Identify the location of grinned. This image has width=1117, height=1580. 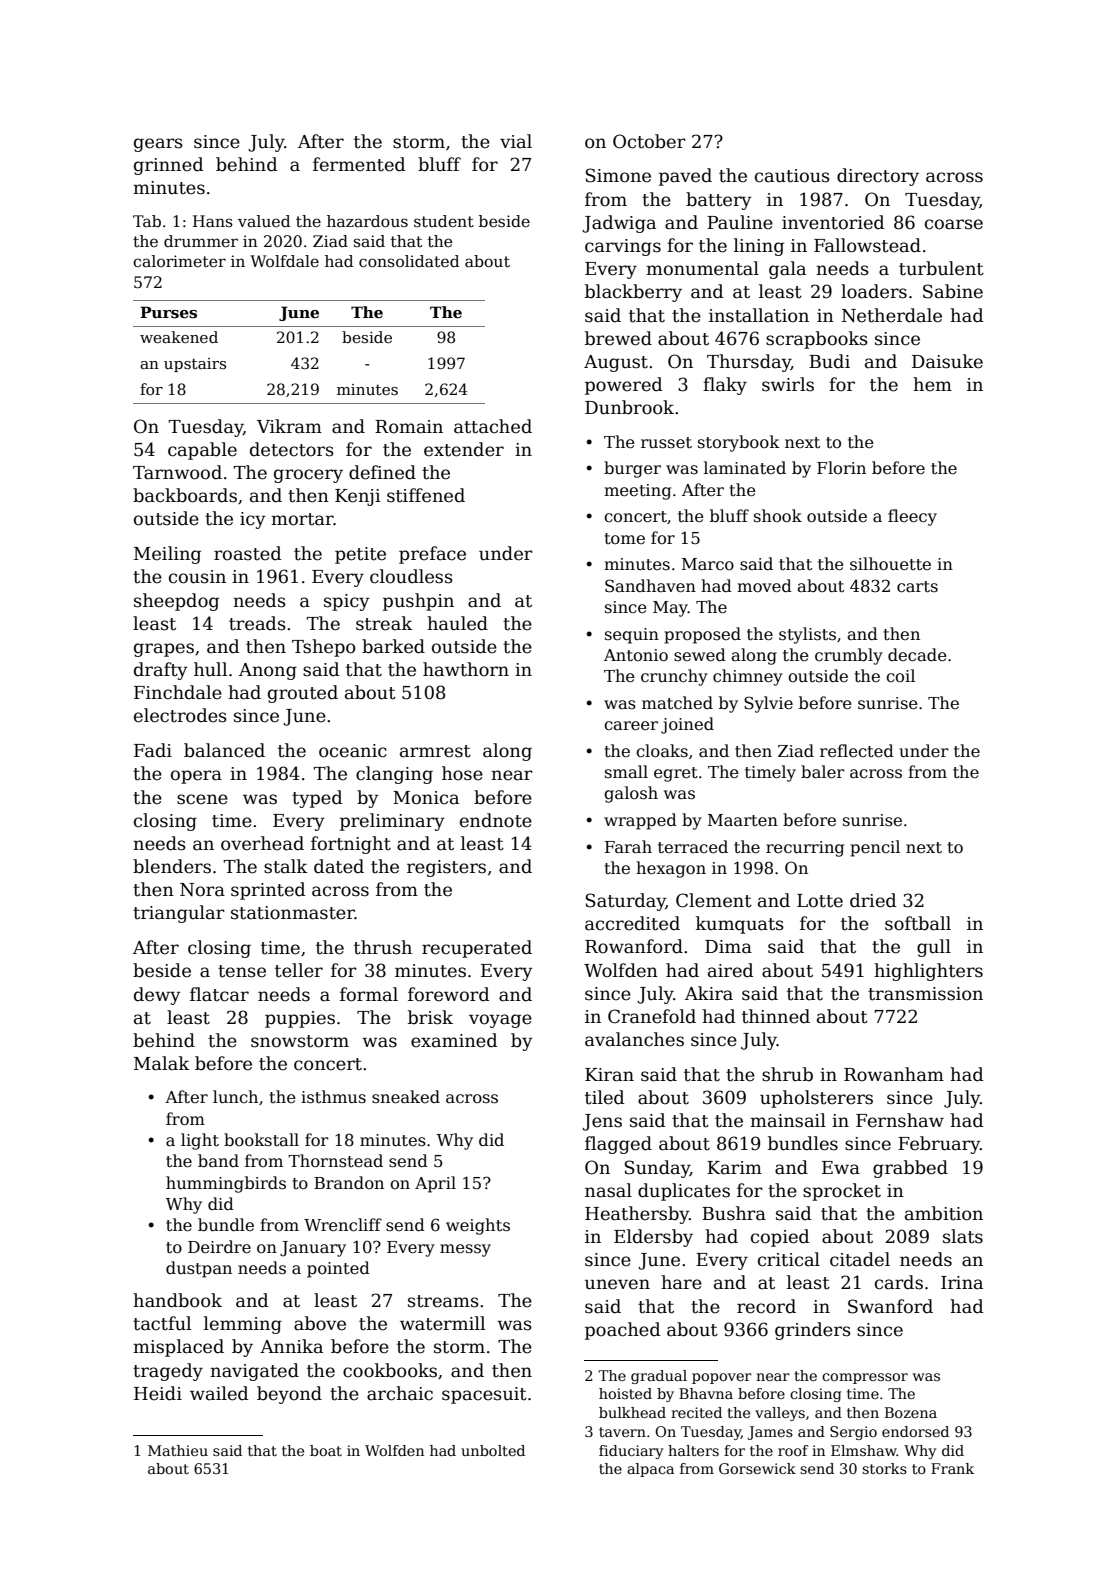
(169, 166).
